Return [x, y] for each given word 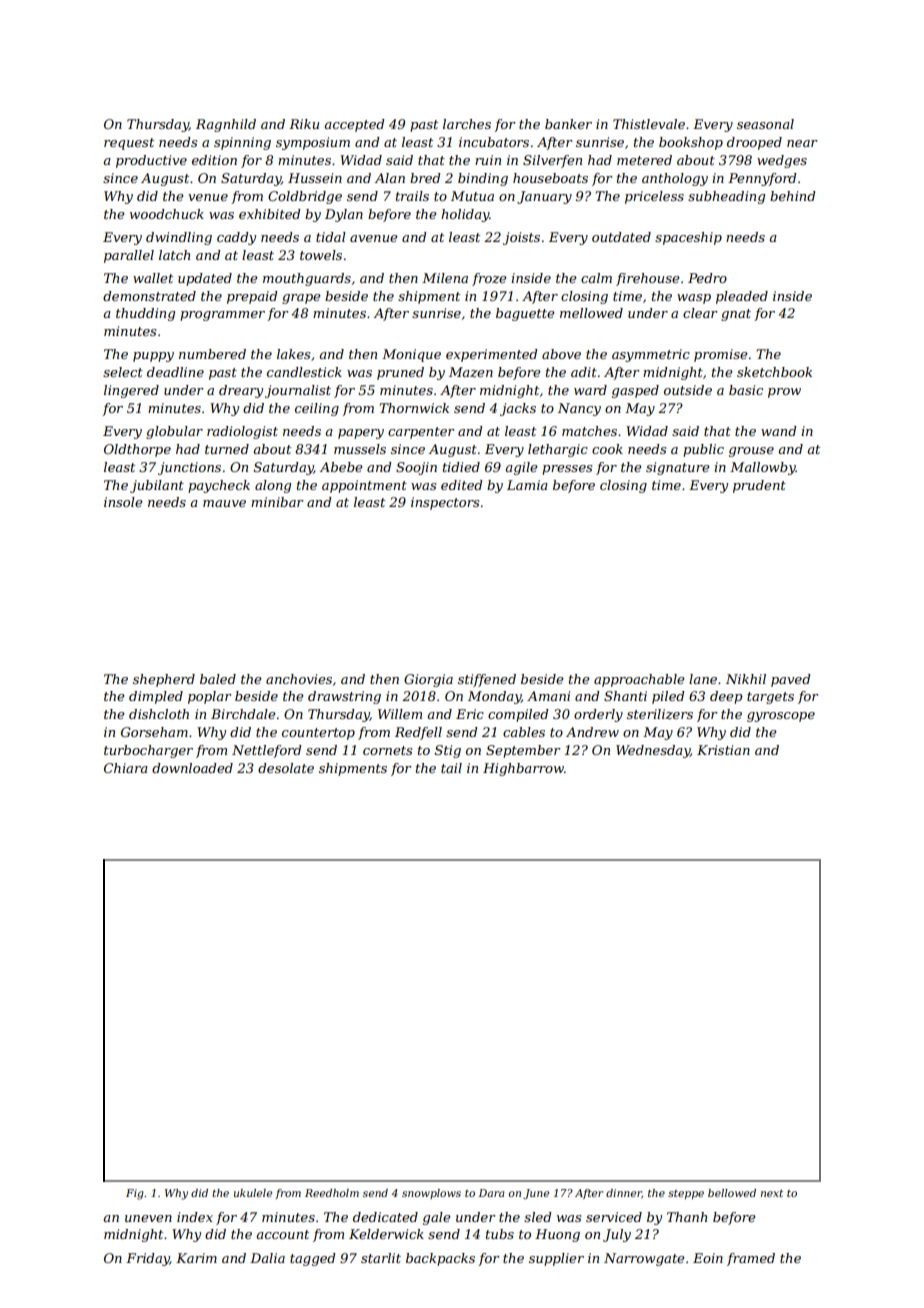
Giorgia [428, 680]
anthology [675, 179]
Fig [135, 1194]
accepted [354, 125]
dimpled [156, 697]
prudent [759, 486]
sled [537, 1217]
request [129, 144]
